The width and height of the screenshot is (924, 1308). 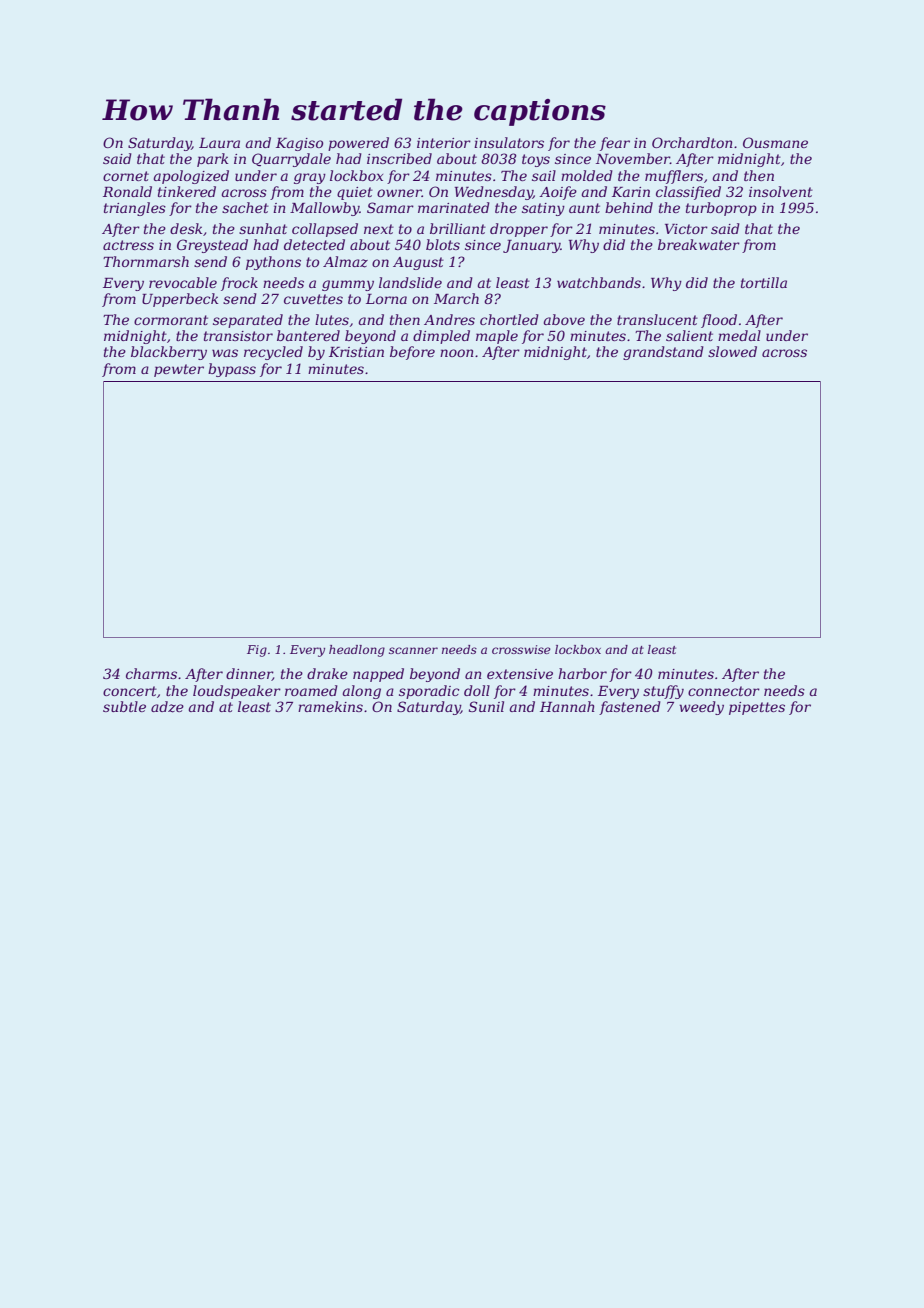 I want to click on Lorna, so click(x=386, y=299).
